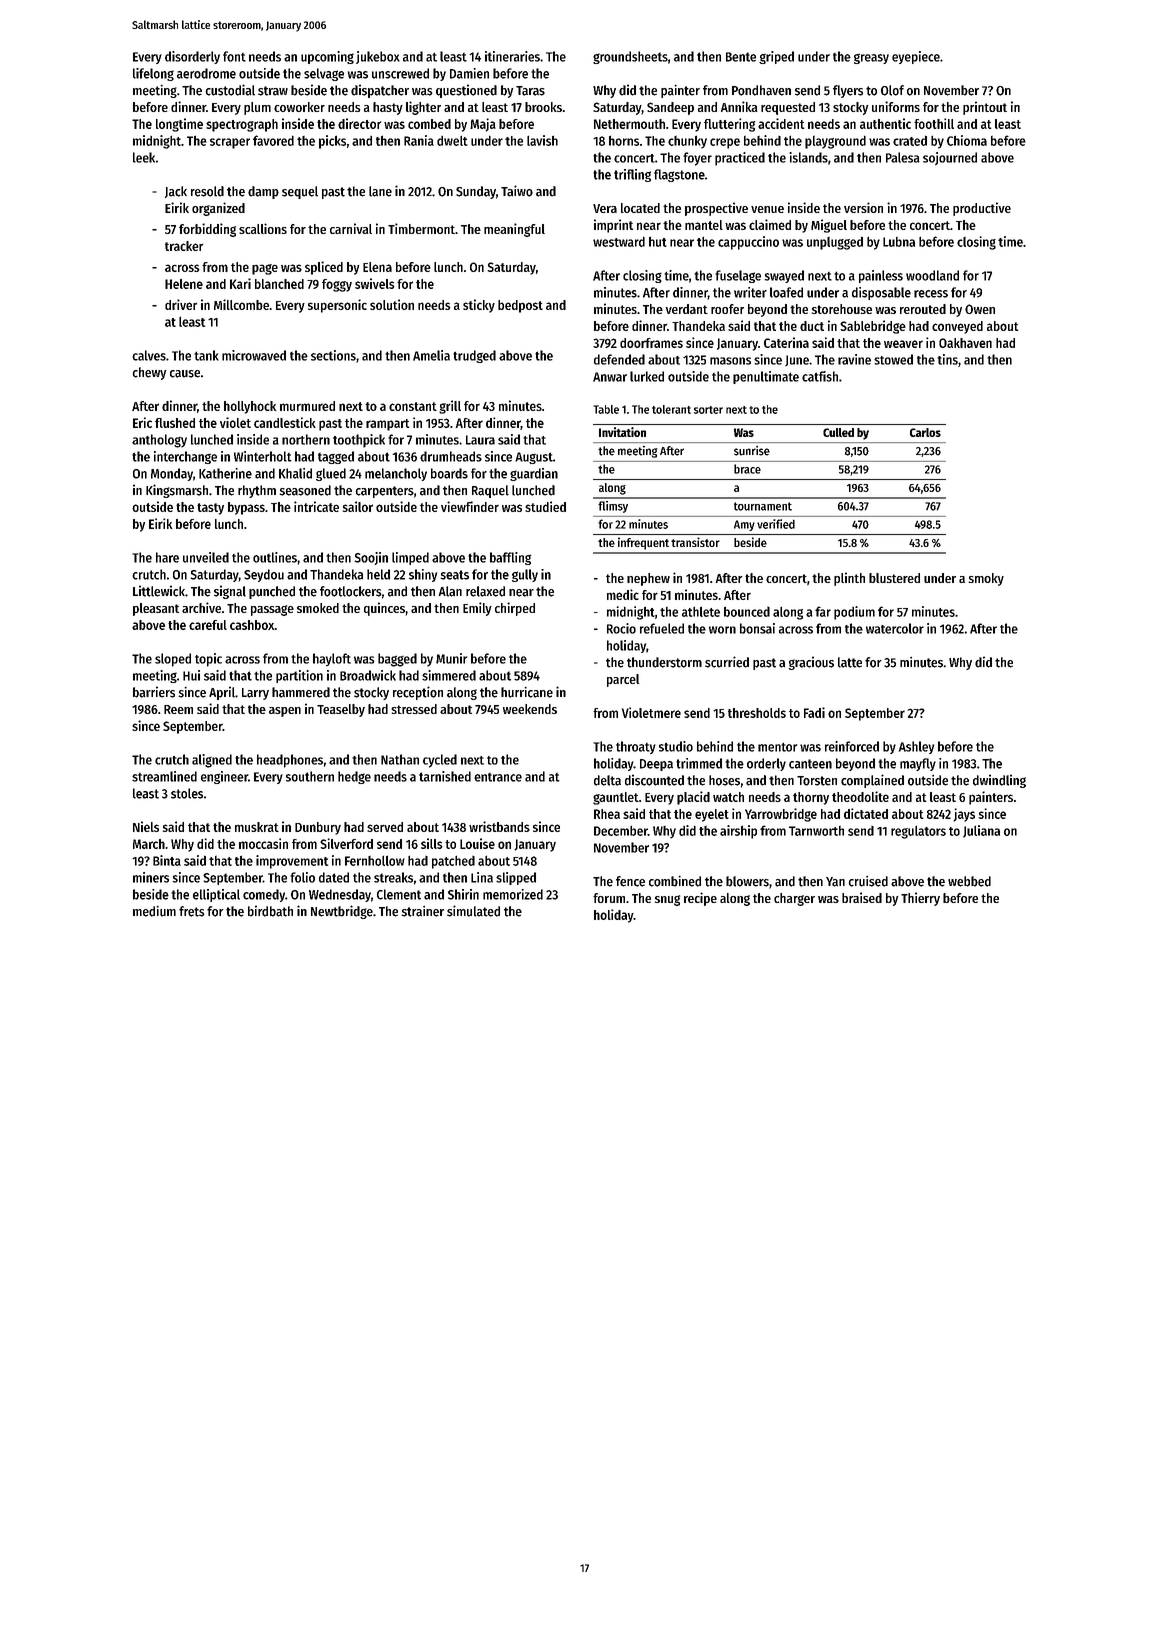  I want to click on archive, so click(201, 607).
